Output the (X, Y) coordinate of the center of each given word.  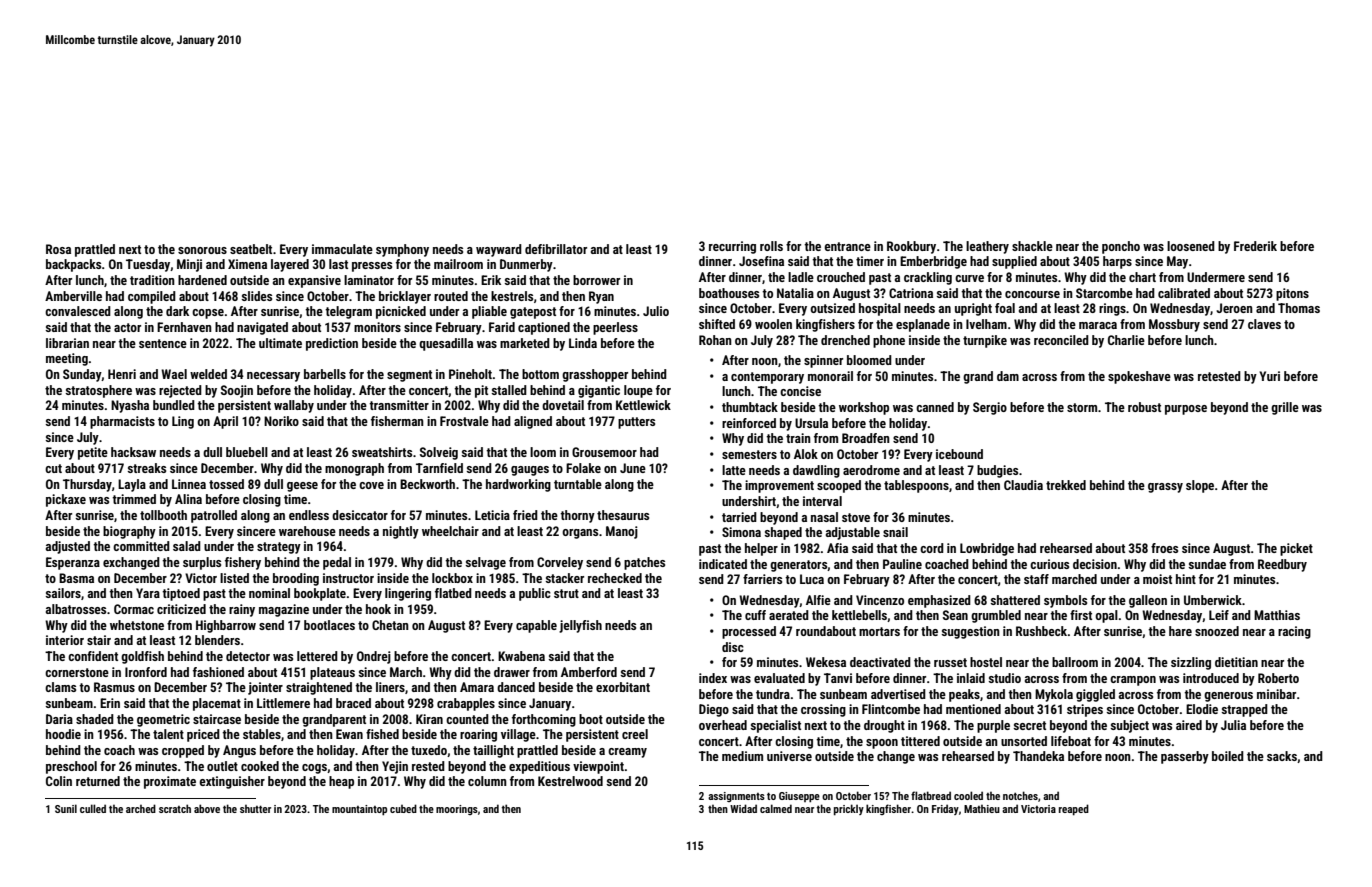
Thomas (1299, 308)
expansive (314, 281)
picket (1296, 549)
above (207, 808)
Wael (174, 374)
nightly (401, 532)
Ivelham (986, 324)
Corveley (560, 563)
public (535, 594)
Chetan (390, 625)
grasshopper (595, 375)
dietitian (1236, 662)
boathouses (729, 293)
